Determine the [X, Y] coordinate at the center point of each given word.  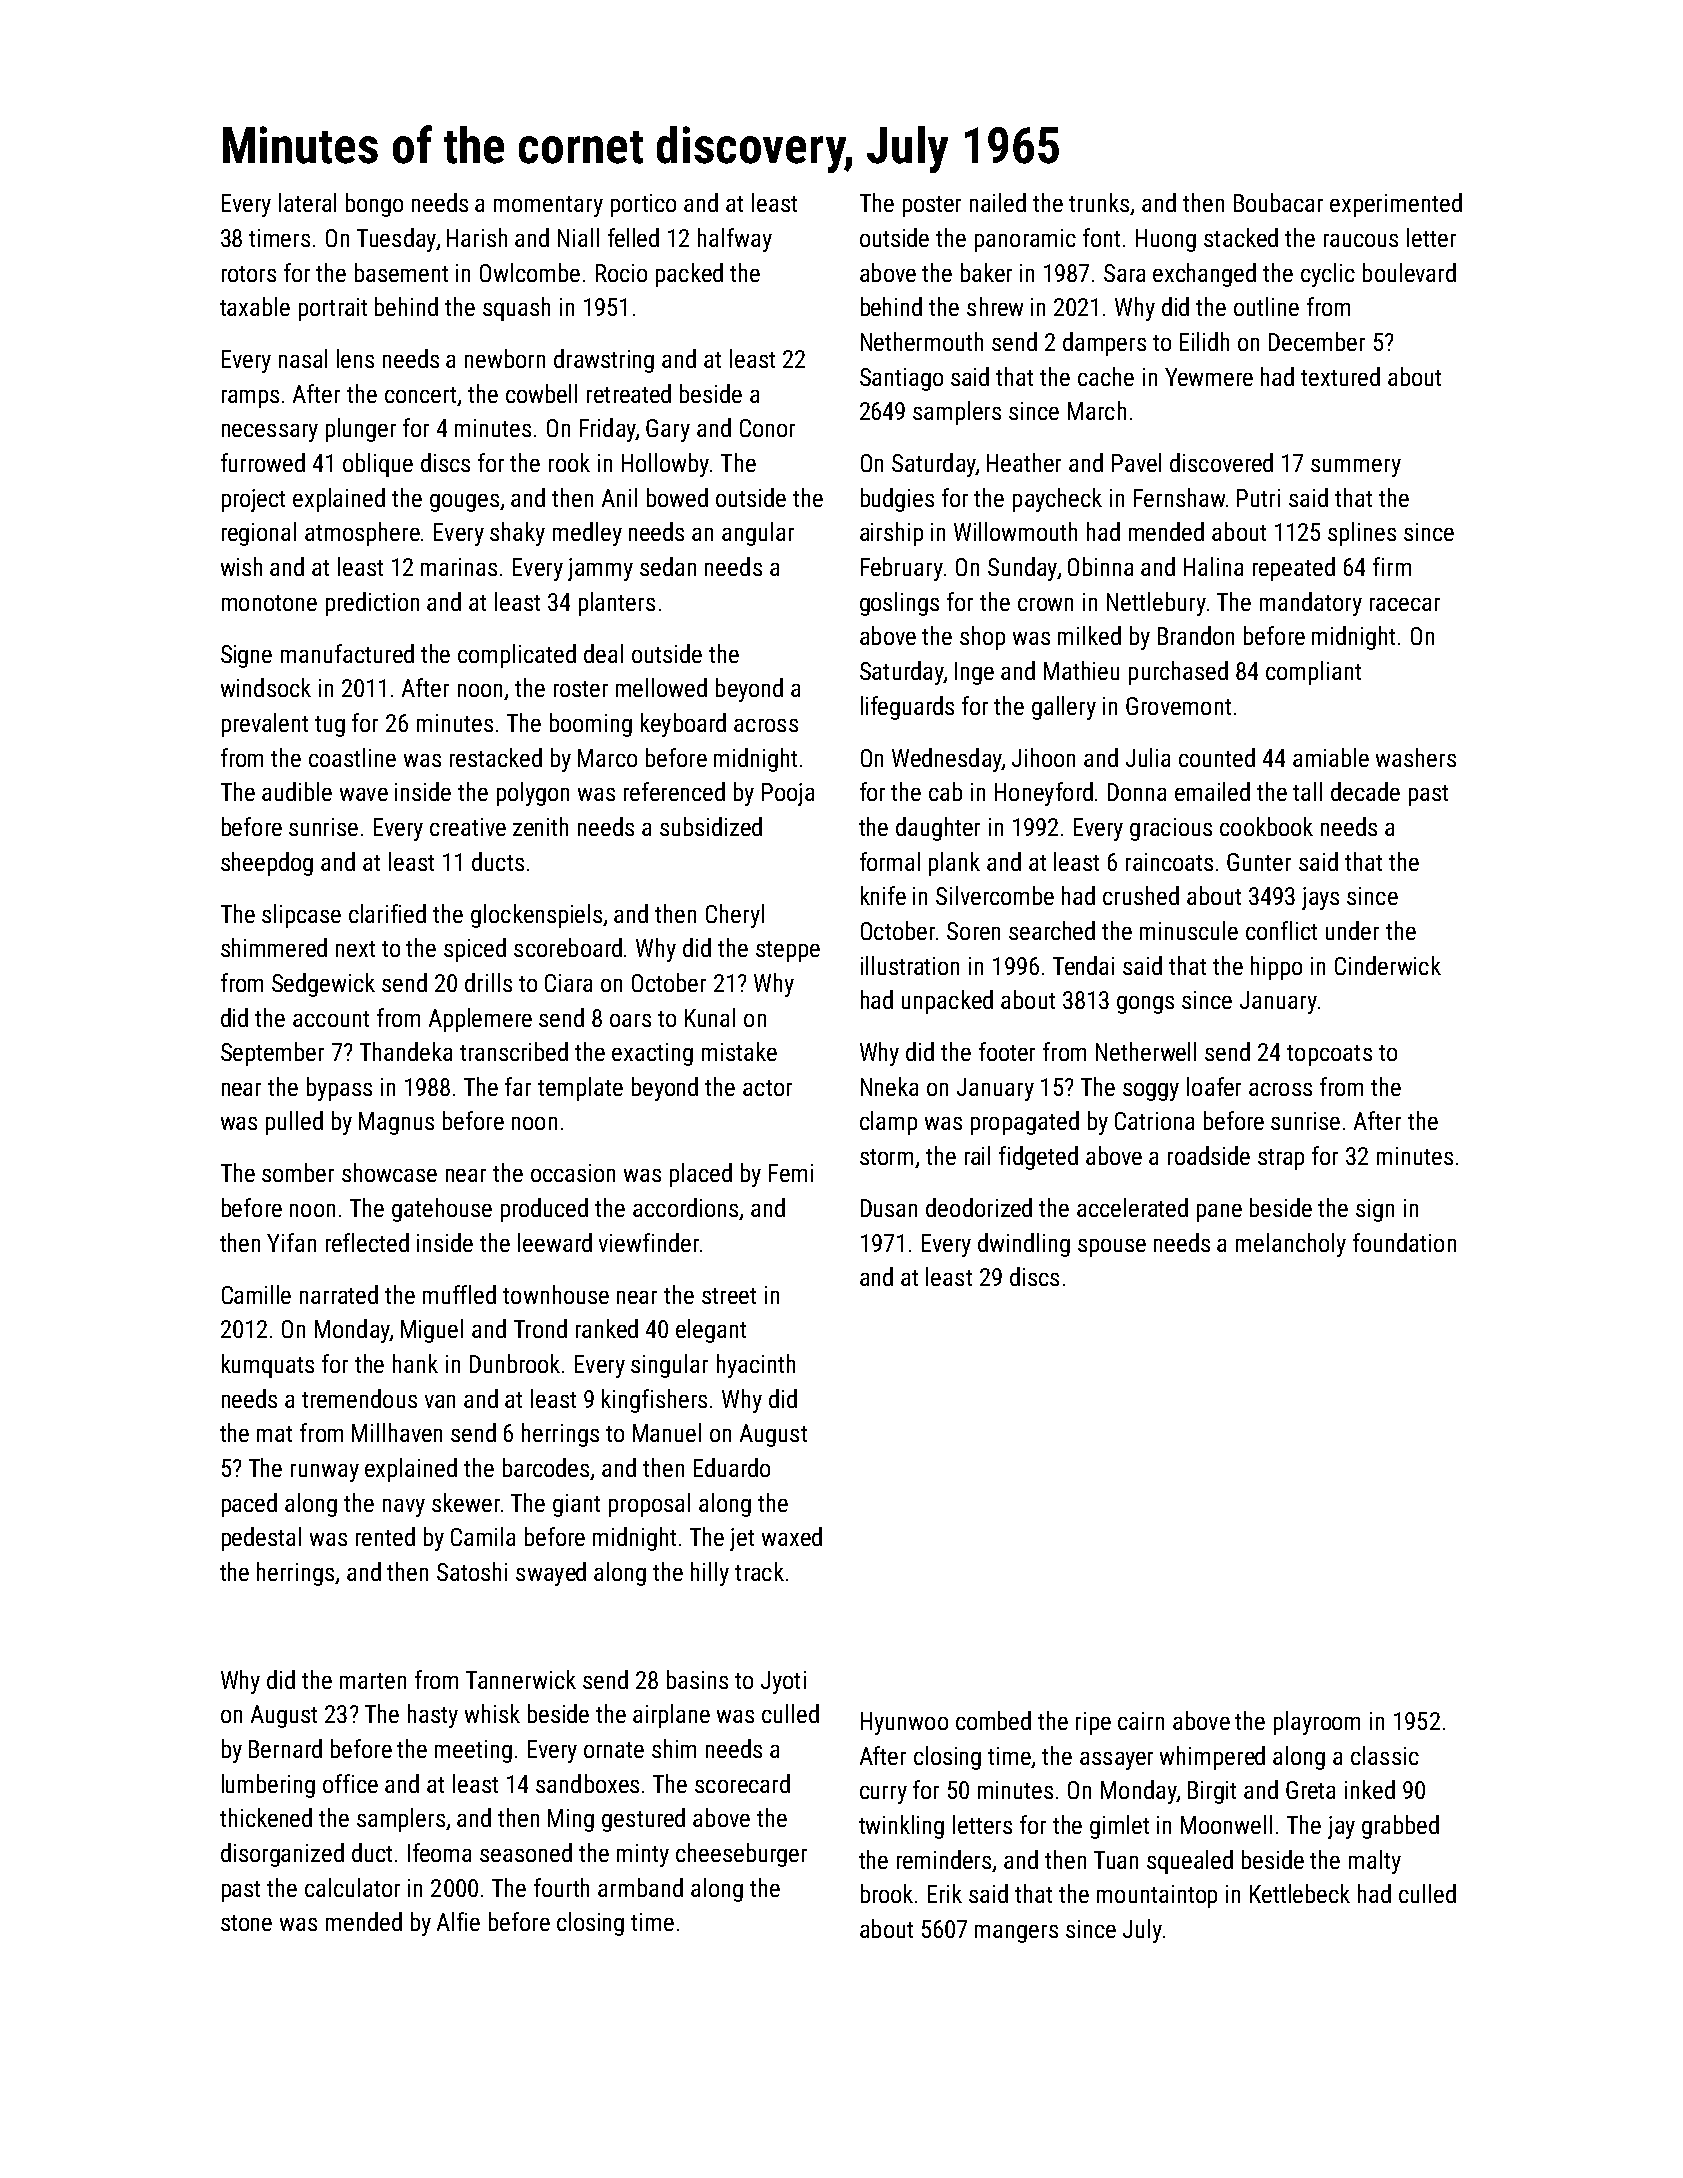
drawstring [604, 361]
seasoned [526, 1852]
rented [385, 1536]
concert [420, 395]
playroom [1317, 1723]
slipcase [301, 916]
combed [993, 1720]
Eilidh [1204, 341]
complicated [517, 656]
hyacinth [756, 1366]
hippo [1276, 968]
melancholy [1291, 1245]
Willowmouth [1015, 531]
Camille [256, 1294]
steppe [788, 951]
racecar [1405, 604]
